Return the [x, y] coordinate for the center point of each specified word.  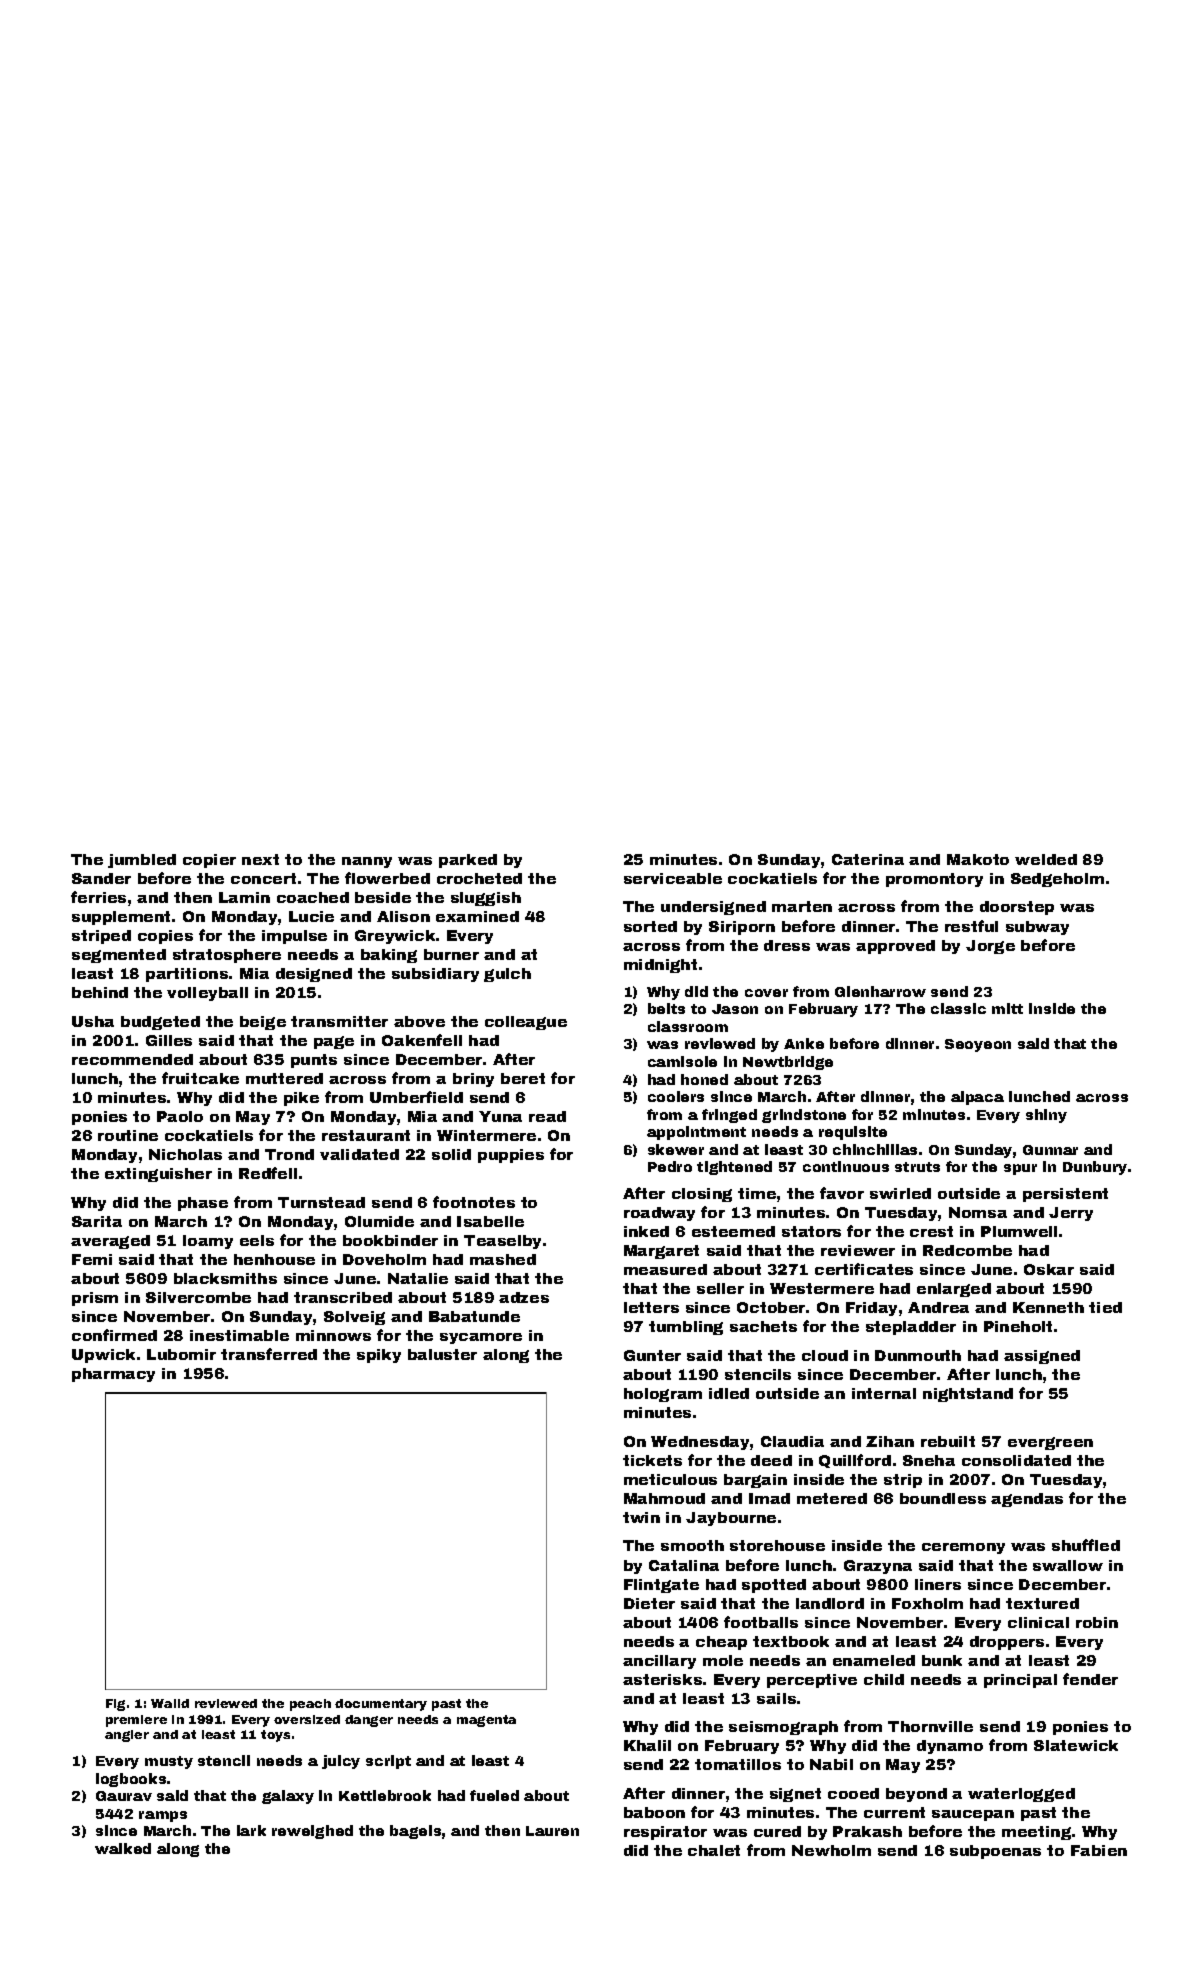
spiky [379, 1356]
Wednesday [700, 1443]
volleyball [207, 994]
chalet [714, 1850]
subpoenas [995, 1852]
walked [123, 1848]
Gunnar [1050, 1150]
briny [473, 1080]
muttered [284, 1078]
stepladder [911, 1328]
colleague [526, 1023]
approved [895, 947]
